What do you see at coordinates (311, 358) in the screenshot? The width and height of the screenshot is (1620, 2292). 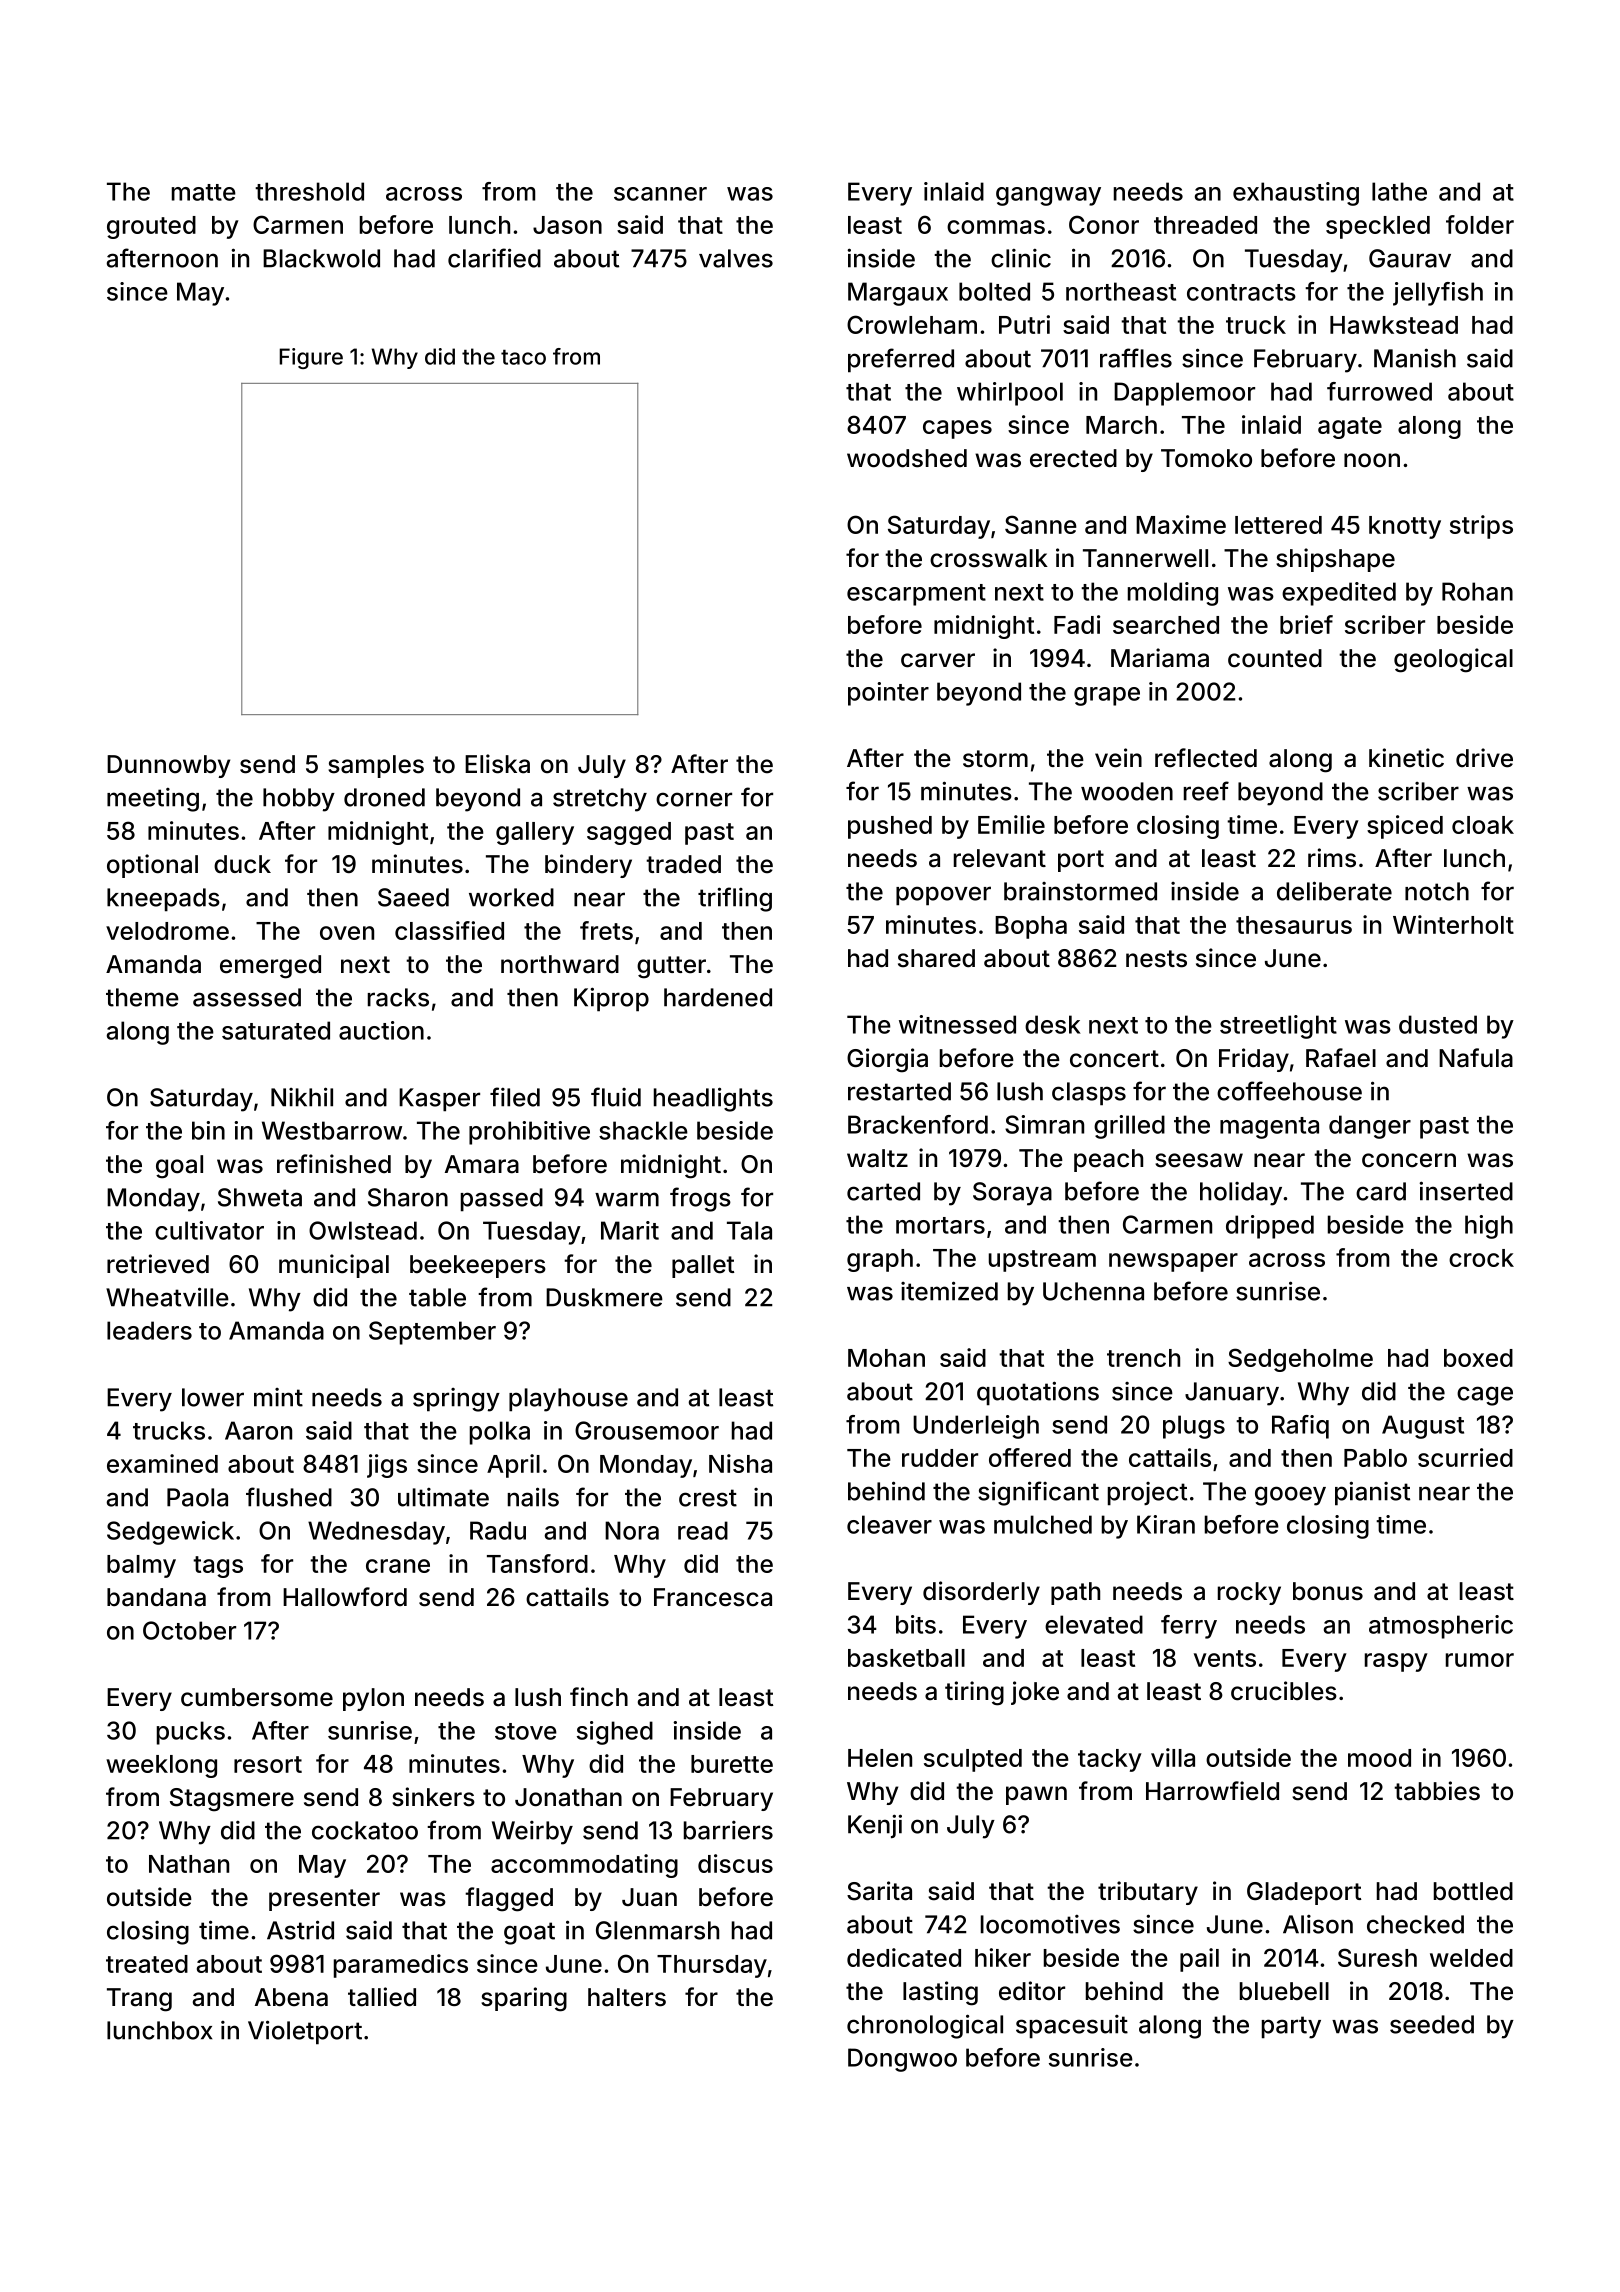 I see `Figure` at bounding box center [311, 358].
